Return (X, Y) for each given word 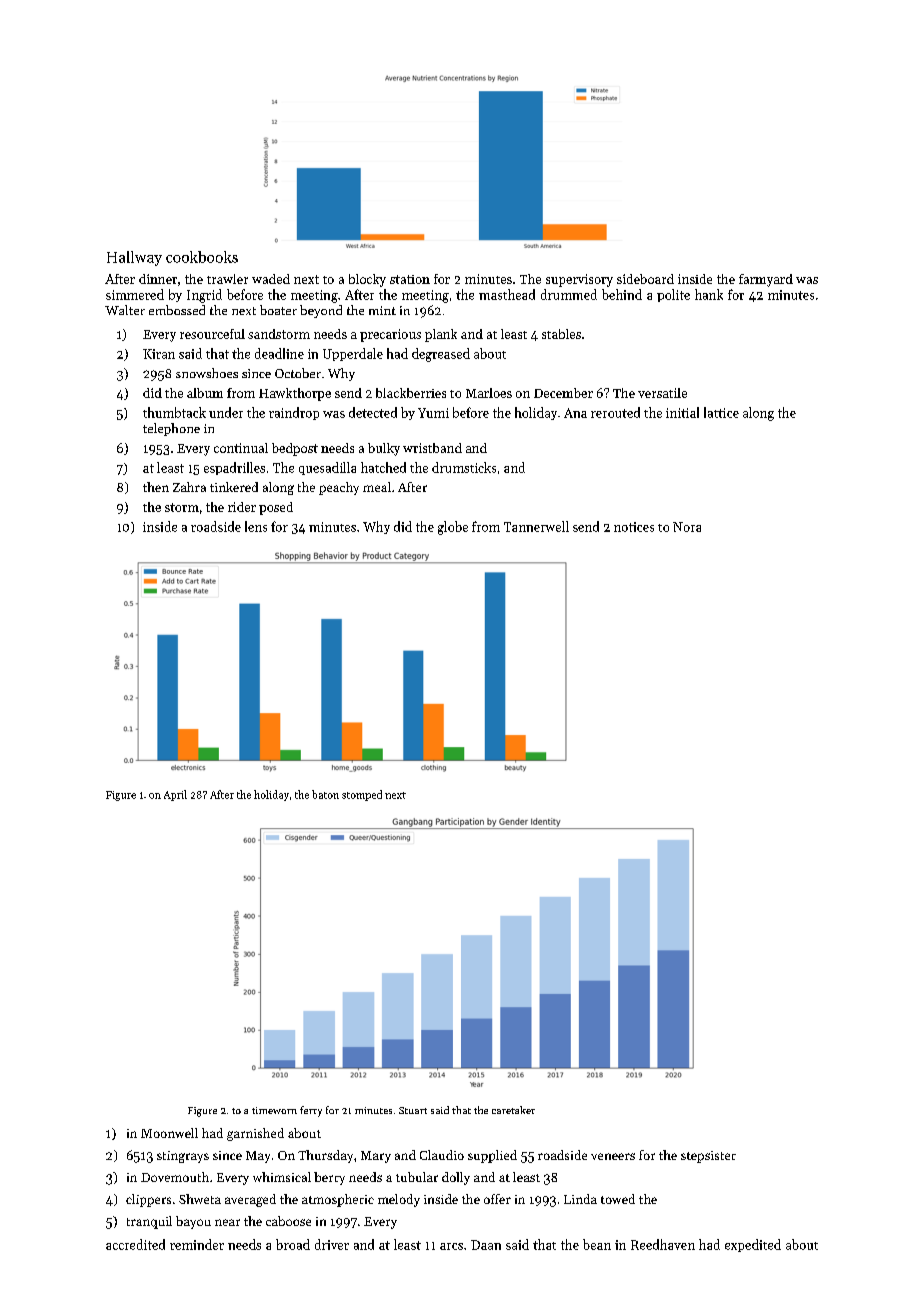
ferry (311, 1111)
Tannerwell (536, 526)
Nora (687, 527)
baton (325, 794)
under (226, 412)
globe (453, 528)
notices (634, 527)
